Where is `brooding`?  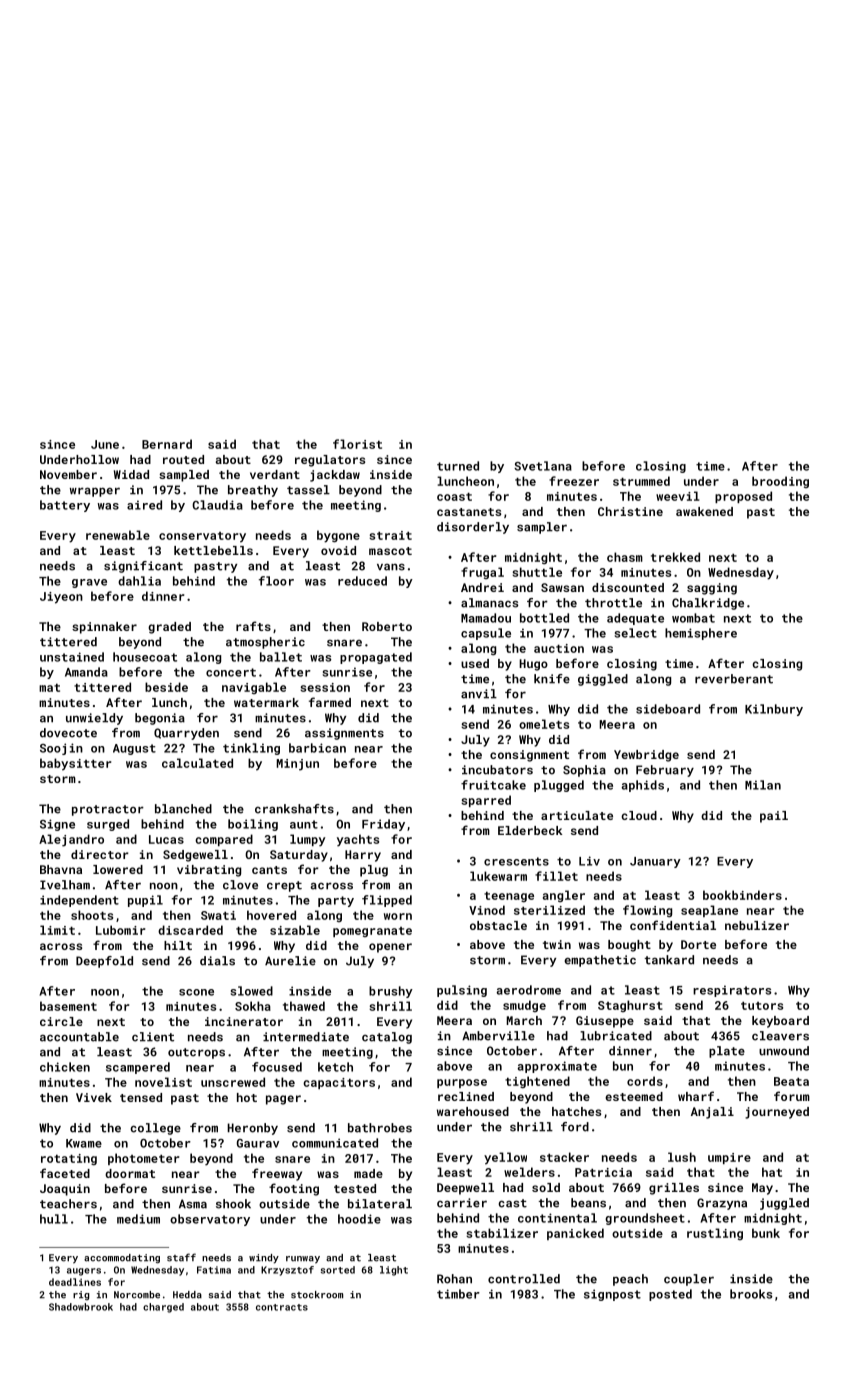 brooding is located at coordinates (780, 482).
